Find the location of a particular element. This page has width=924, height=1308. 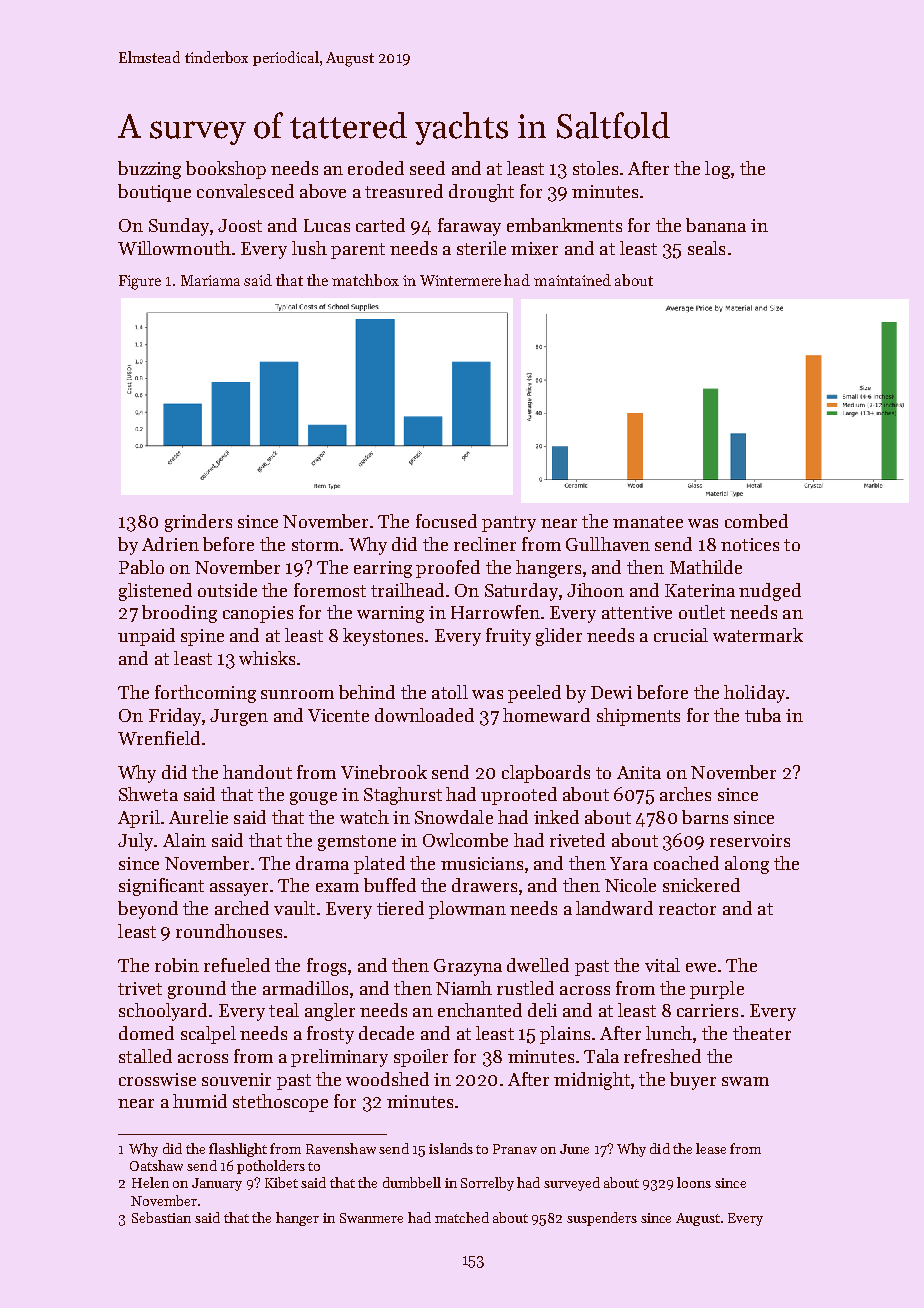

pantry is located at coordinates (509, 524).
